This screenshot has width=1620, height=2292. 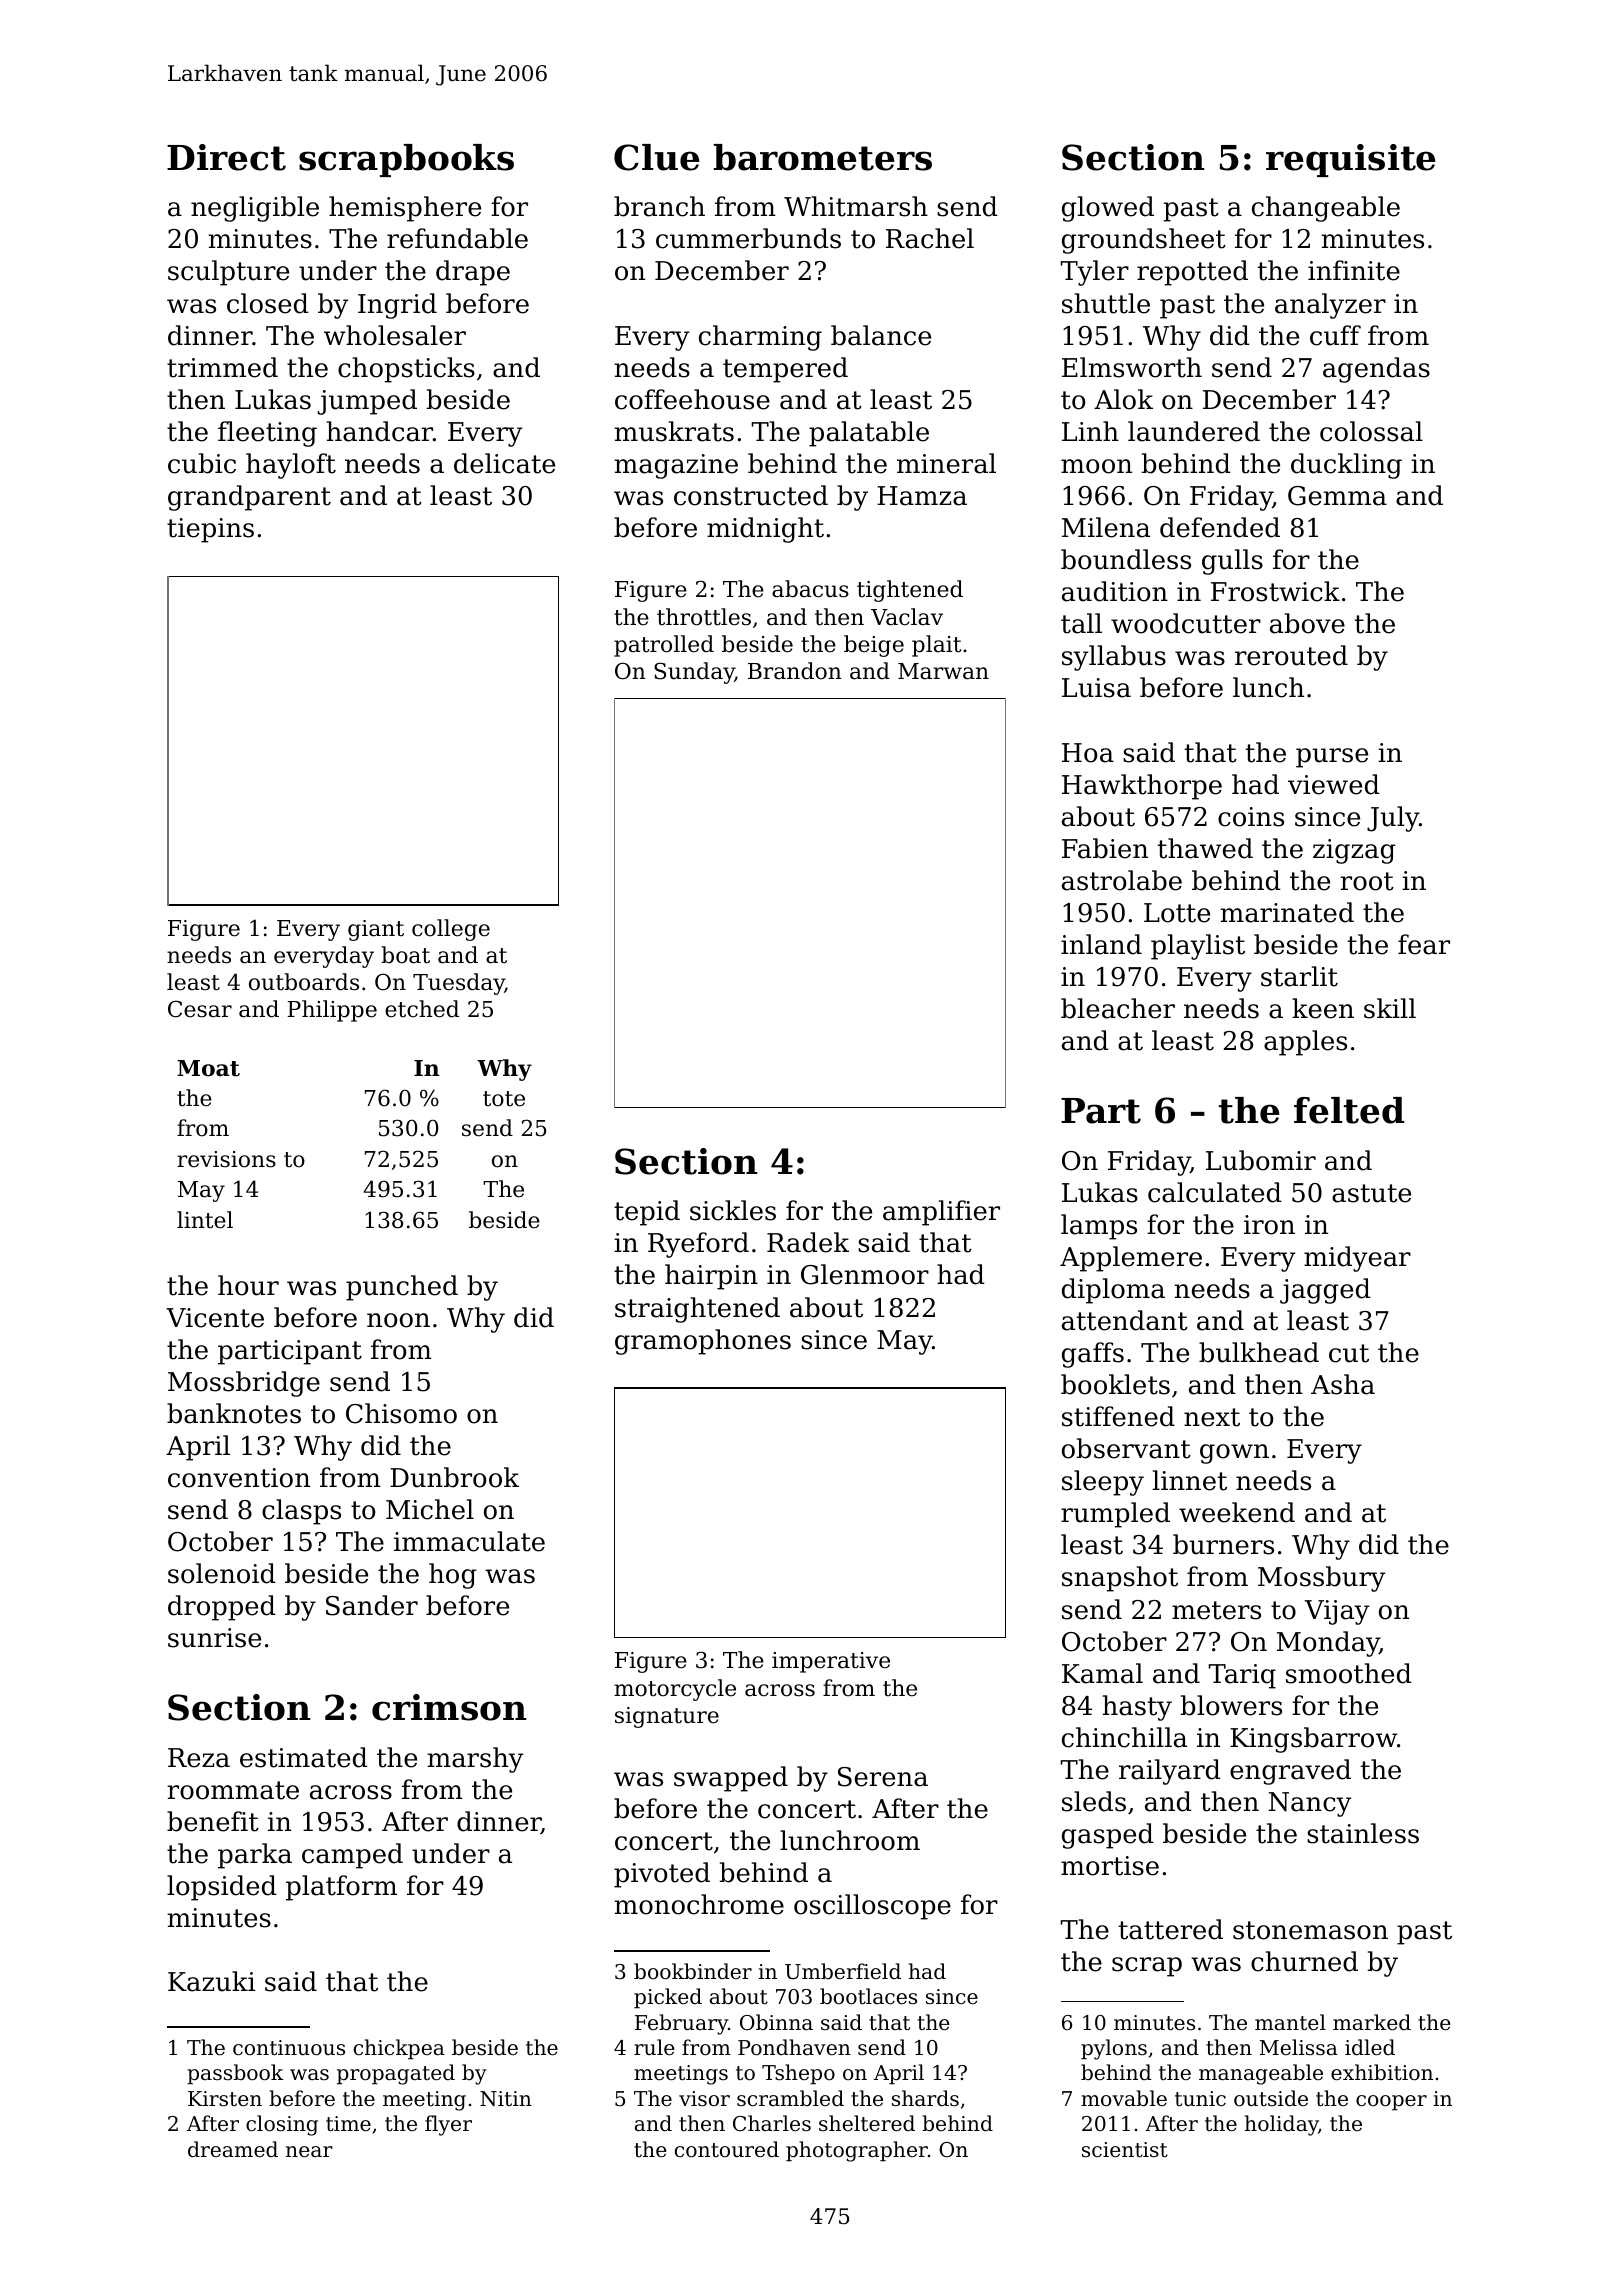 What do you see at coordinates (1371, 431) in the screenshot?
I see `colossal` at bounding box center [1371, 431].
